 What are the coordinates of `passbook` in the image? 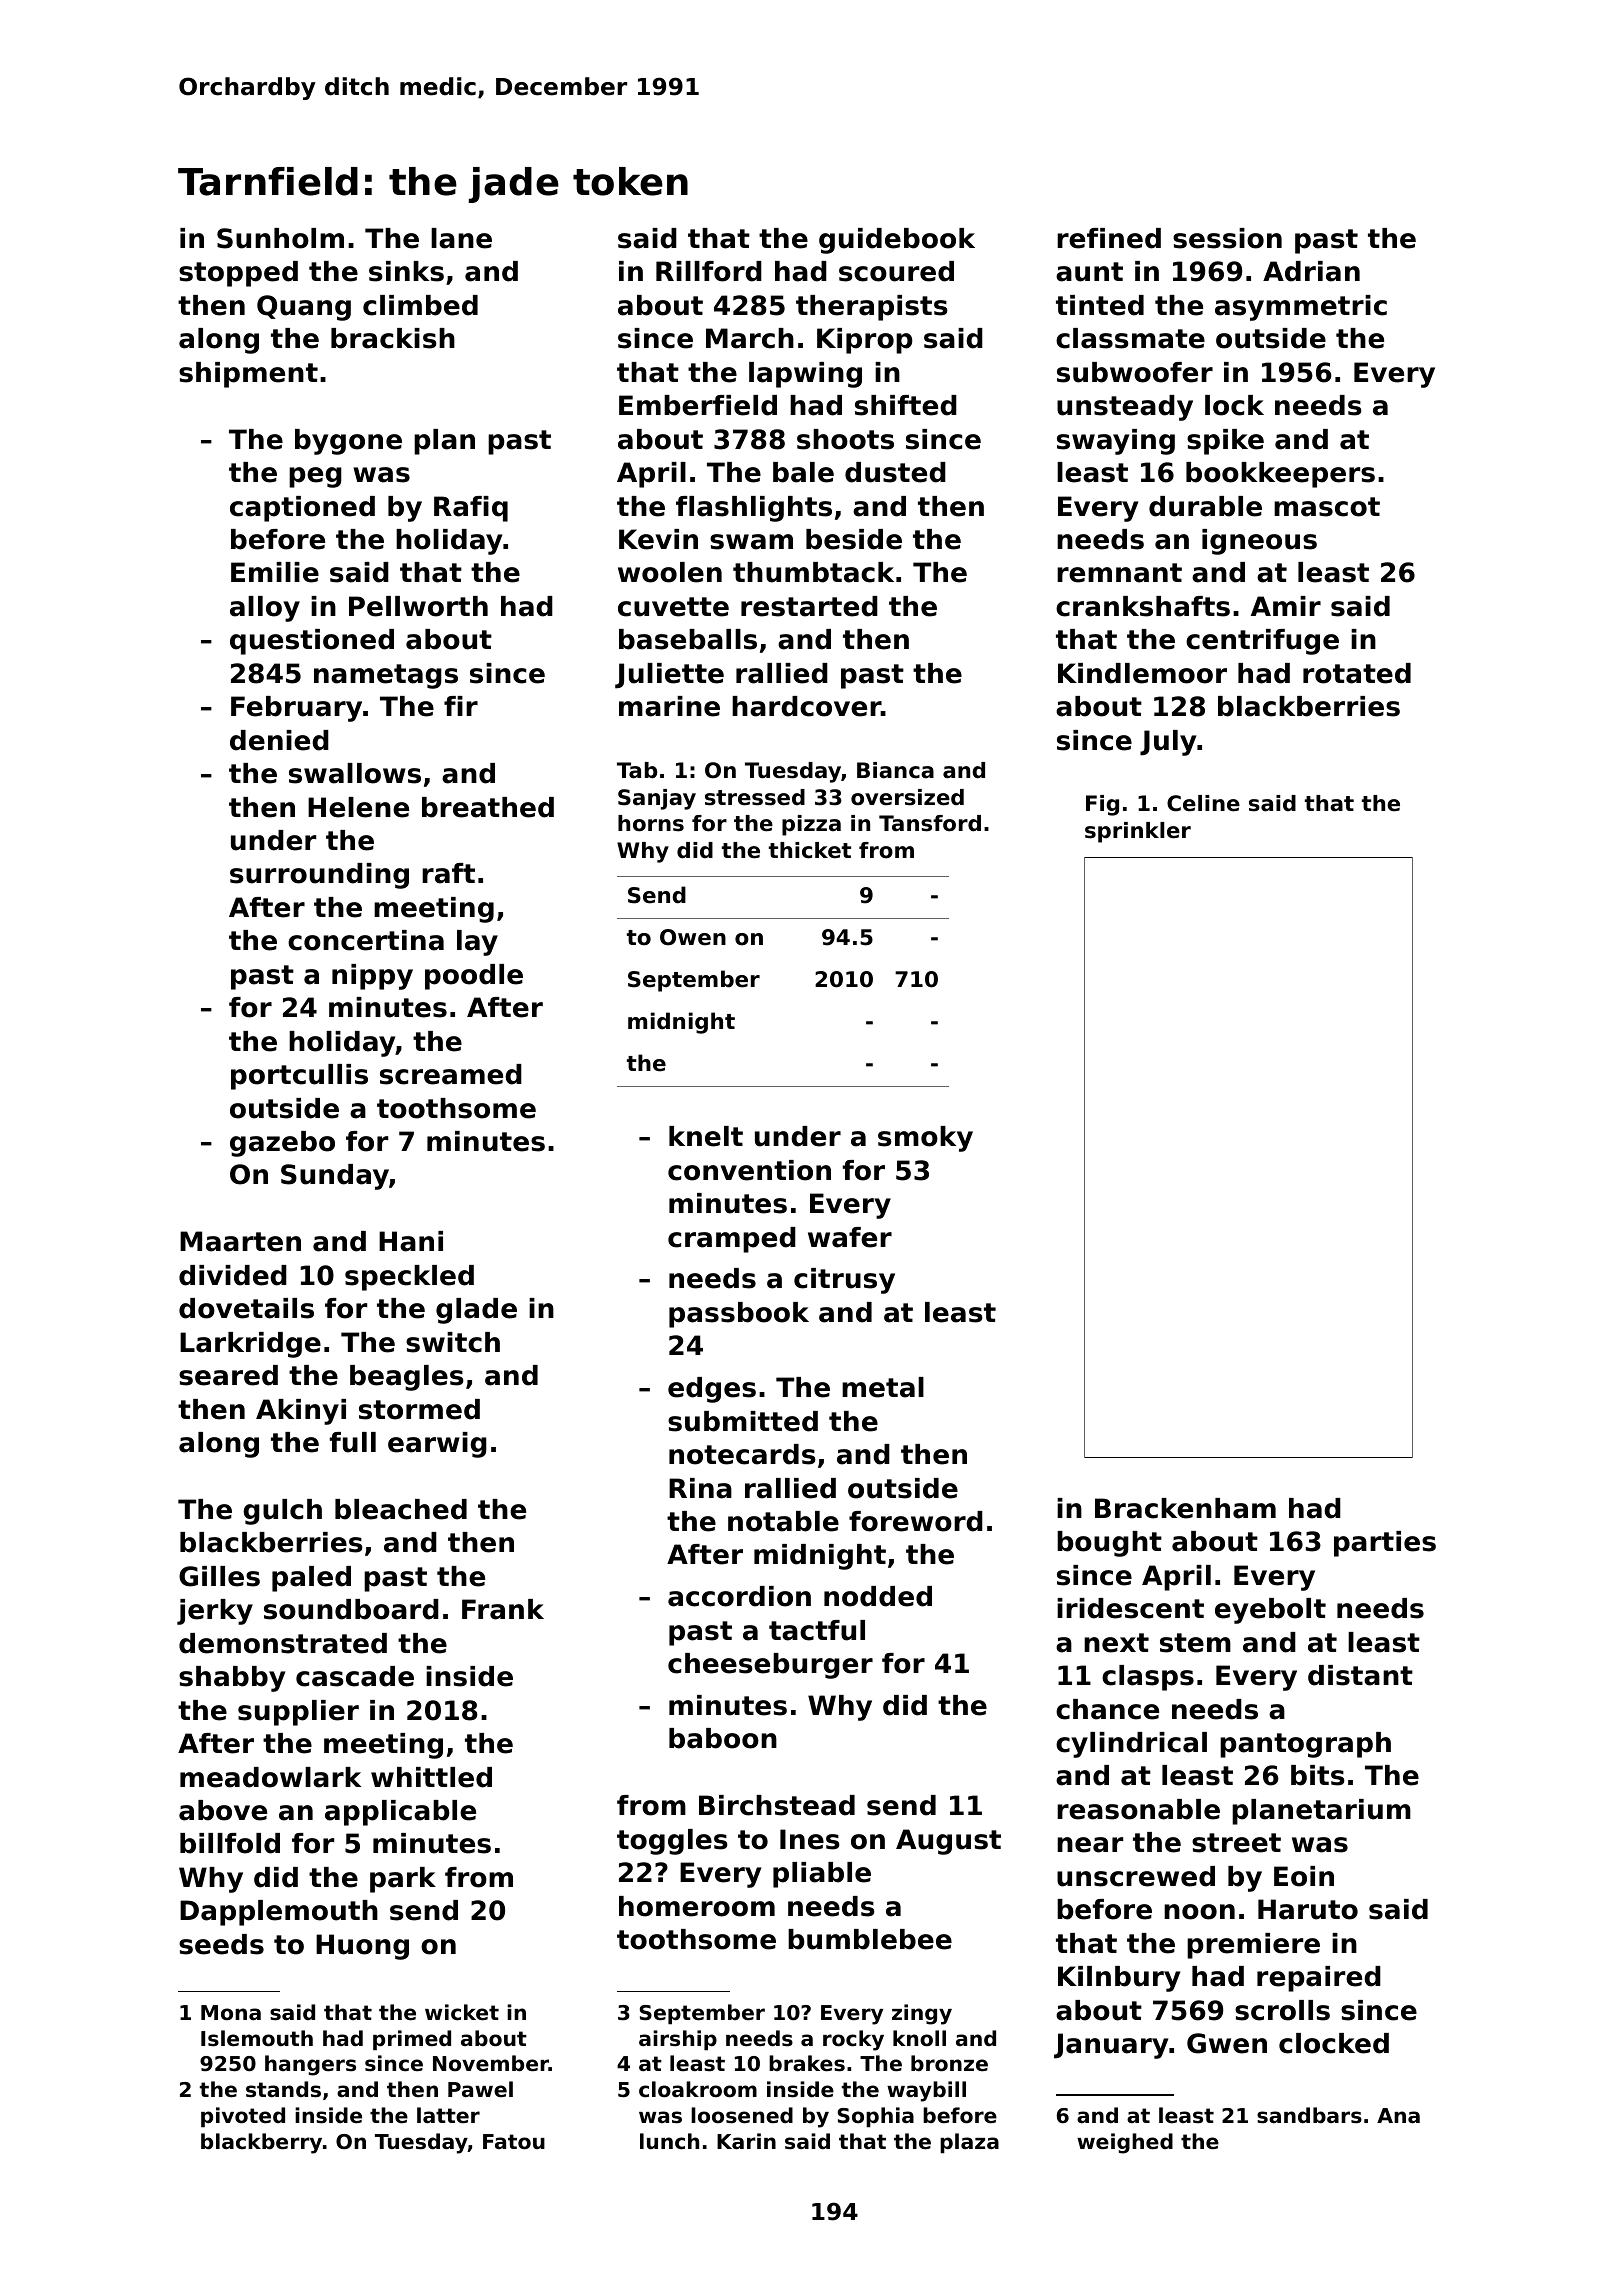 It's located at (739, 1315).
